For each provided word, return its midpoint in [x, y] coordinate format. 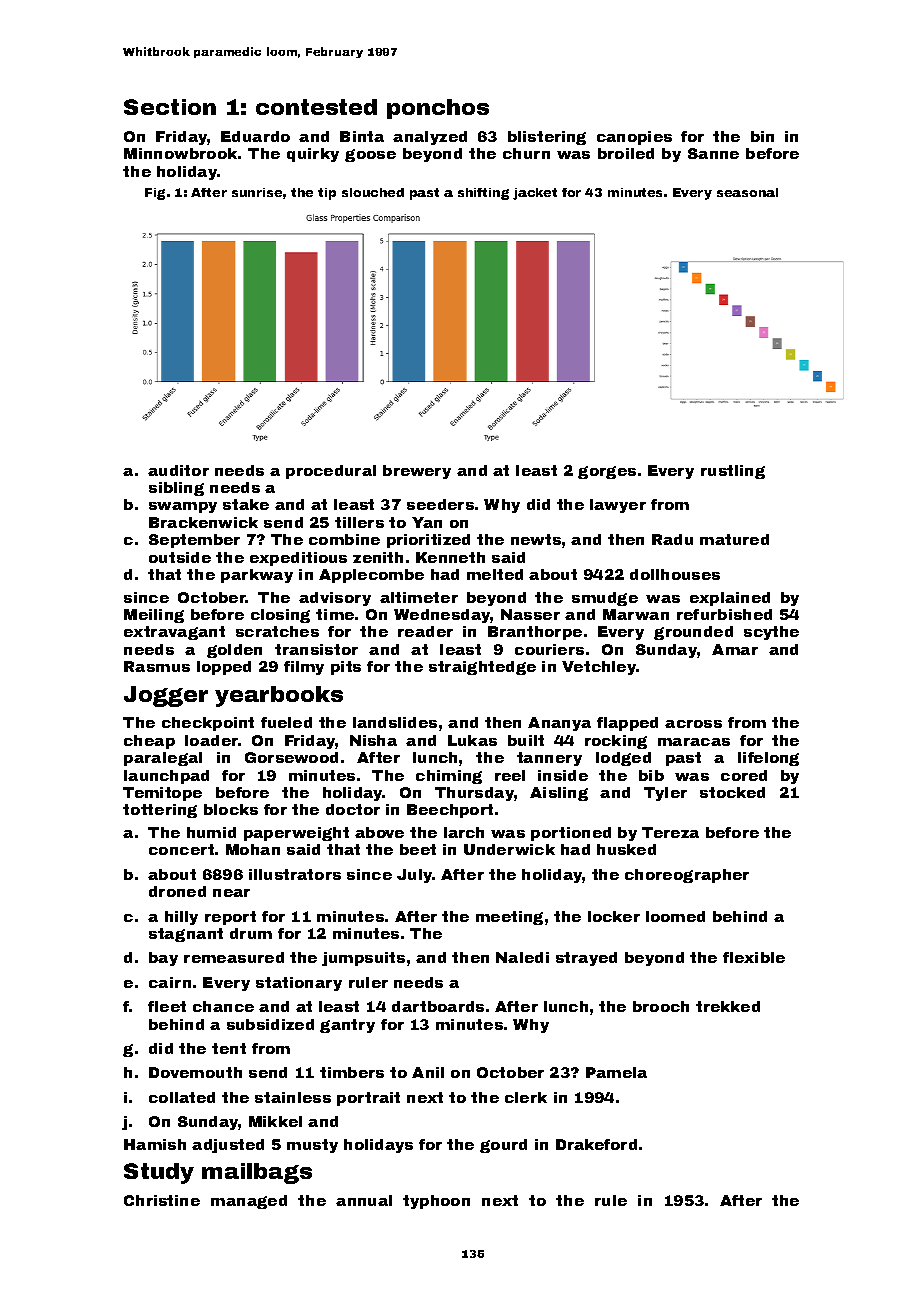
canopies [634, 138]
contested [316, 107]
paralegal [163, 759]
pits [346, 668]
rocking [616, 742]
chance [223, 1006]
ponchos [438, 109]
